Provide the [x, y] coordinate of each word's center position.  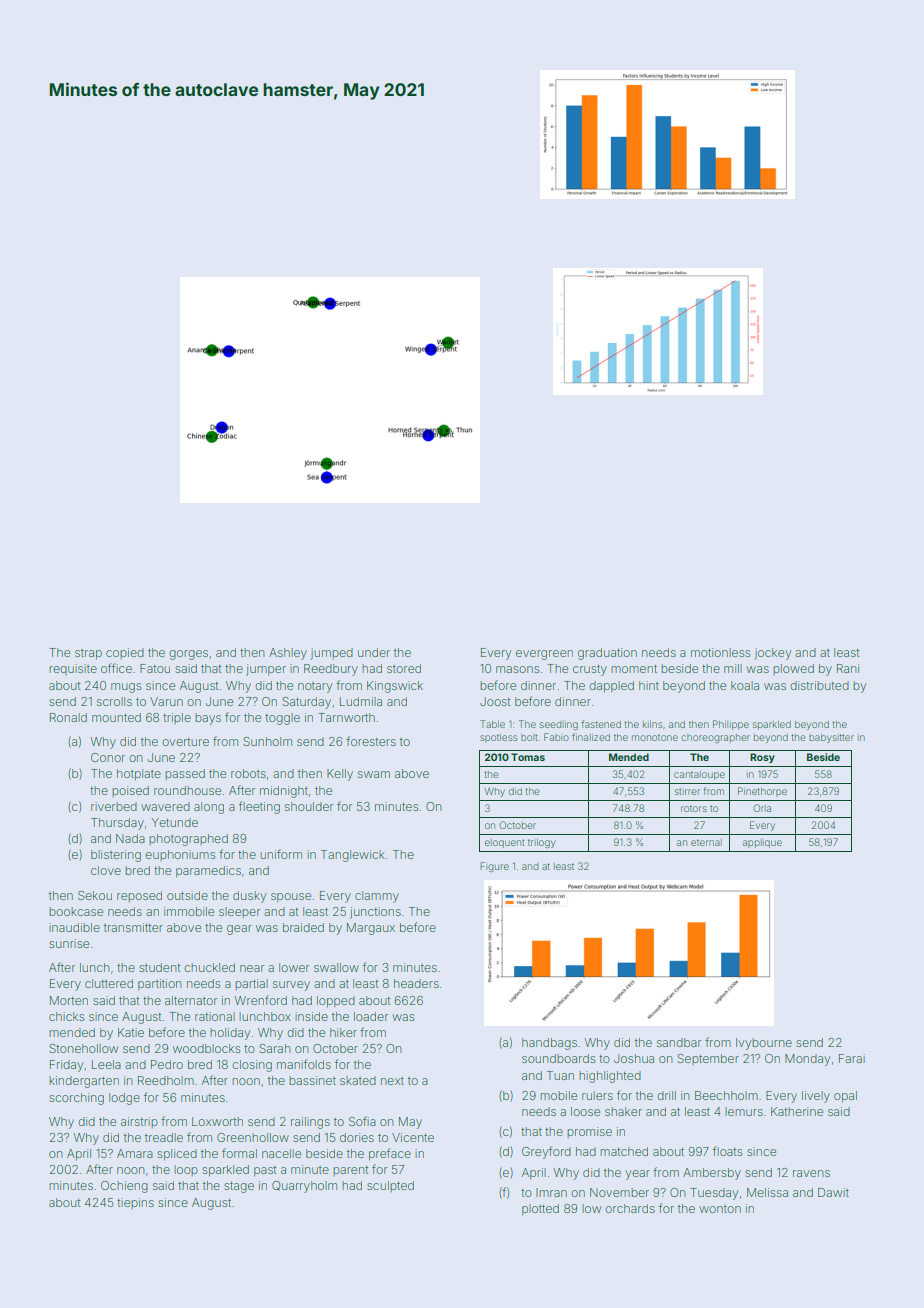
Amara [135, 1153]
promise [589, 1132]
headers [416, 983]
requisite [73, 669]
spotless [499, 738]
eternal [706, 842]
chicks [66, 1016]
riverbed [114, 806]
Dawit [833, 1192]
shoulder [309, 806]
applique [762, 843]
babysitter [831, 738]
